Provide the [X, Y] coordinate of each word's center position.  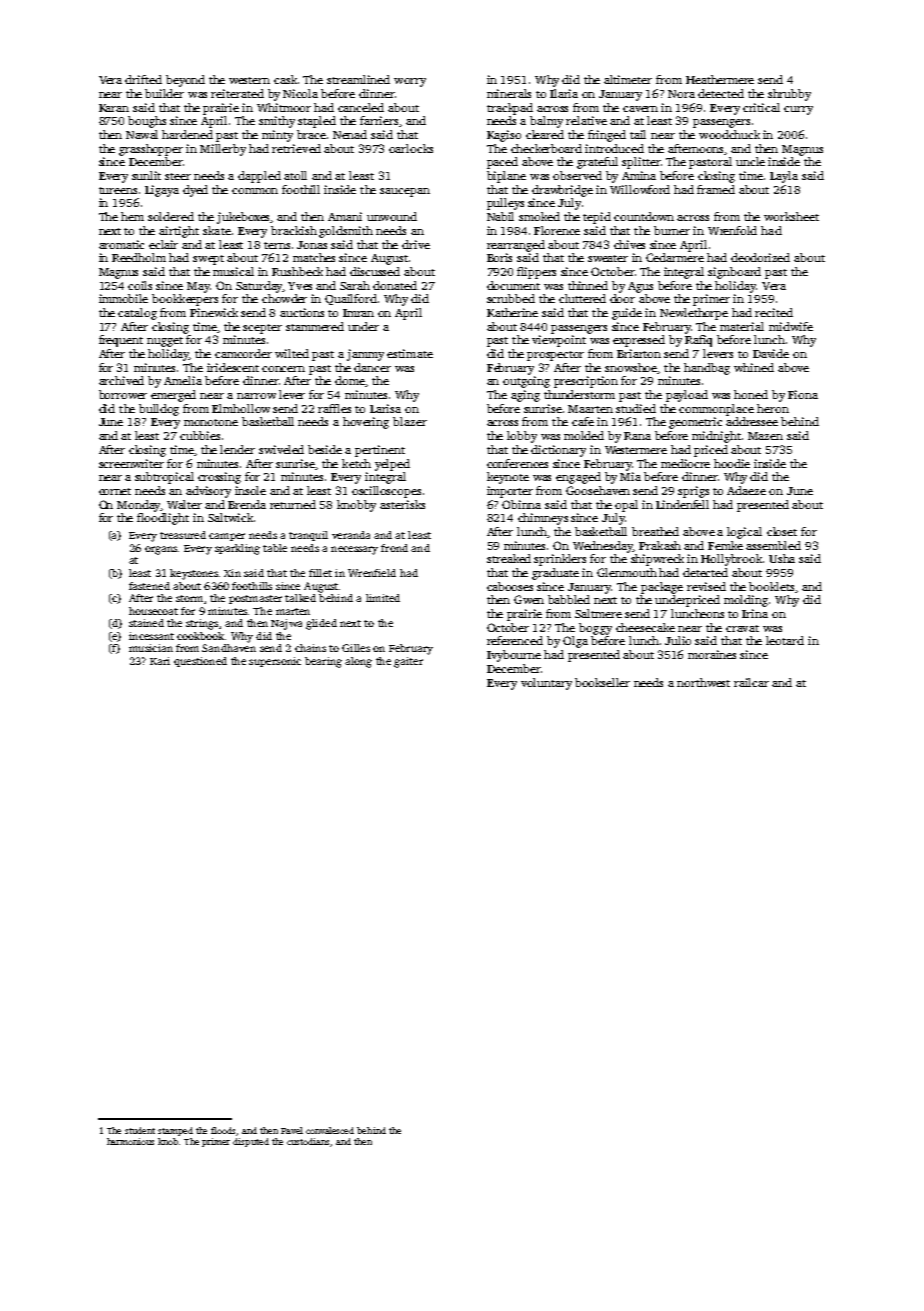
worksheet [791, 216]
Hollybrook [731, 560]
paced [502, 163]
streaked [509, 558]
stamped [175, 1131]
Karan [114, 108]
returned [293, 504]
